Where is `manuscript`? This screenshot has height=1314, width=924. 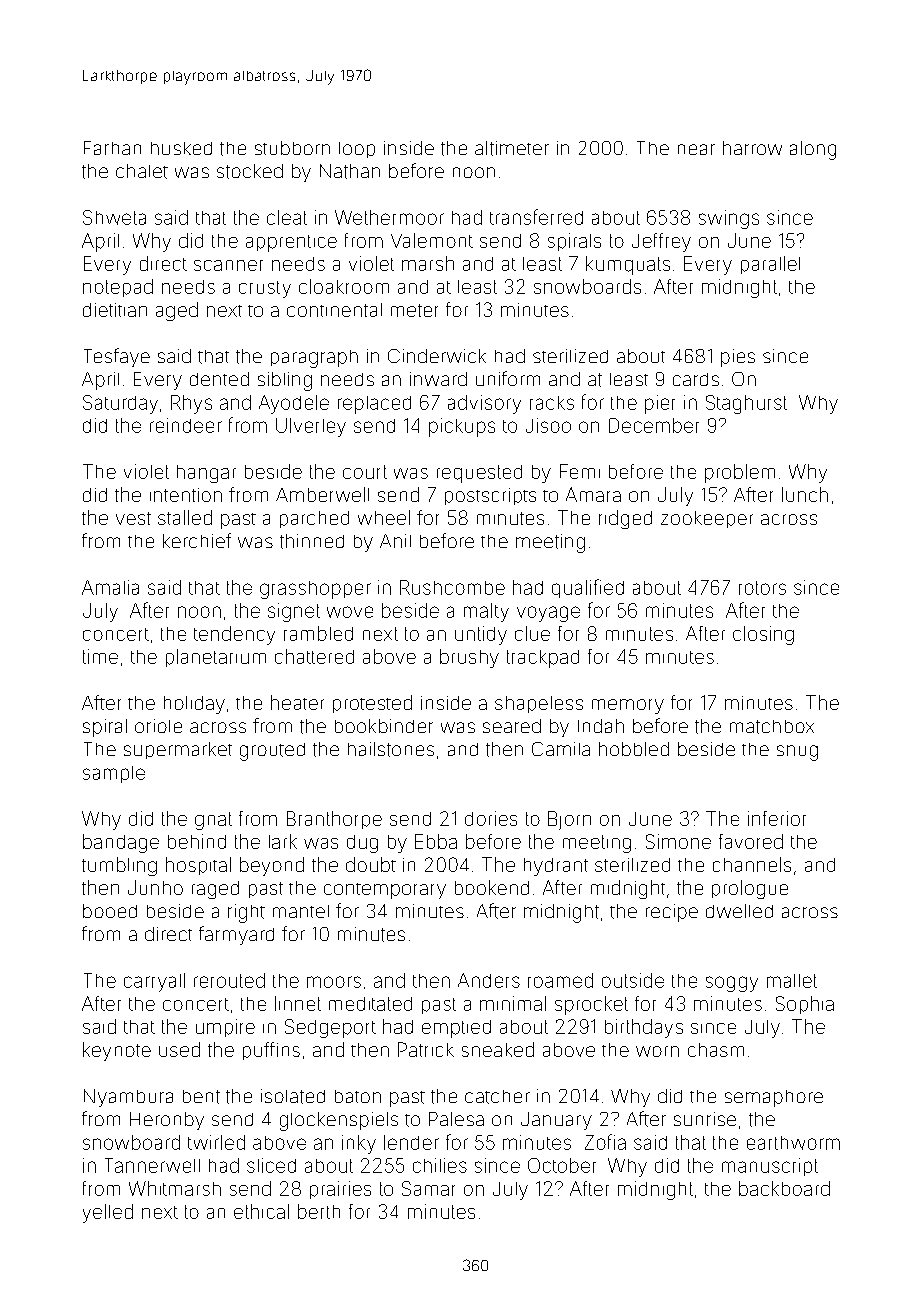 manuscript is located at coordinates (770, 1167).
